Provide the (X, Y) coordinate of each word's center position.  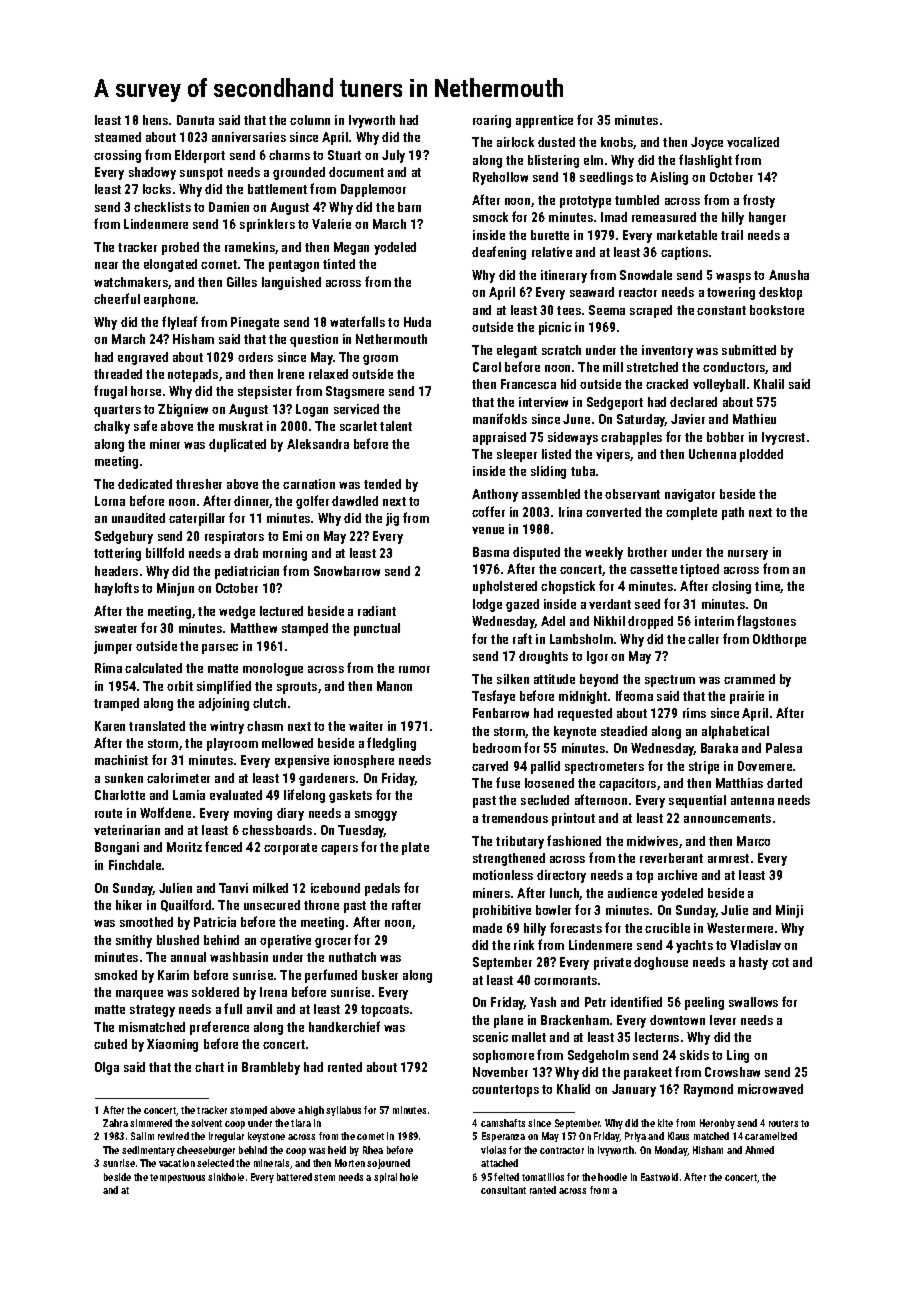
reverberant (671, 858)
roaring (492, 121)
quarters (117, 411)
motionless (503, 875)
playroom (232, 744)
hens (155, 120)
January (634, 1090)
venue (488, 530)
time (768, 587)
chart (209, 1067)
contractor (562, 1150)
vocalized (753, 142)
